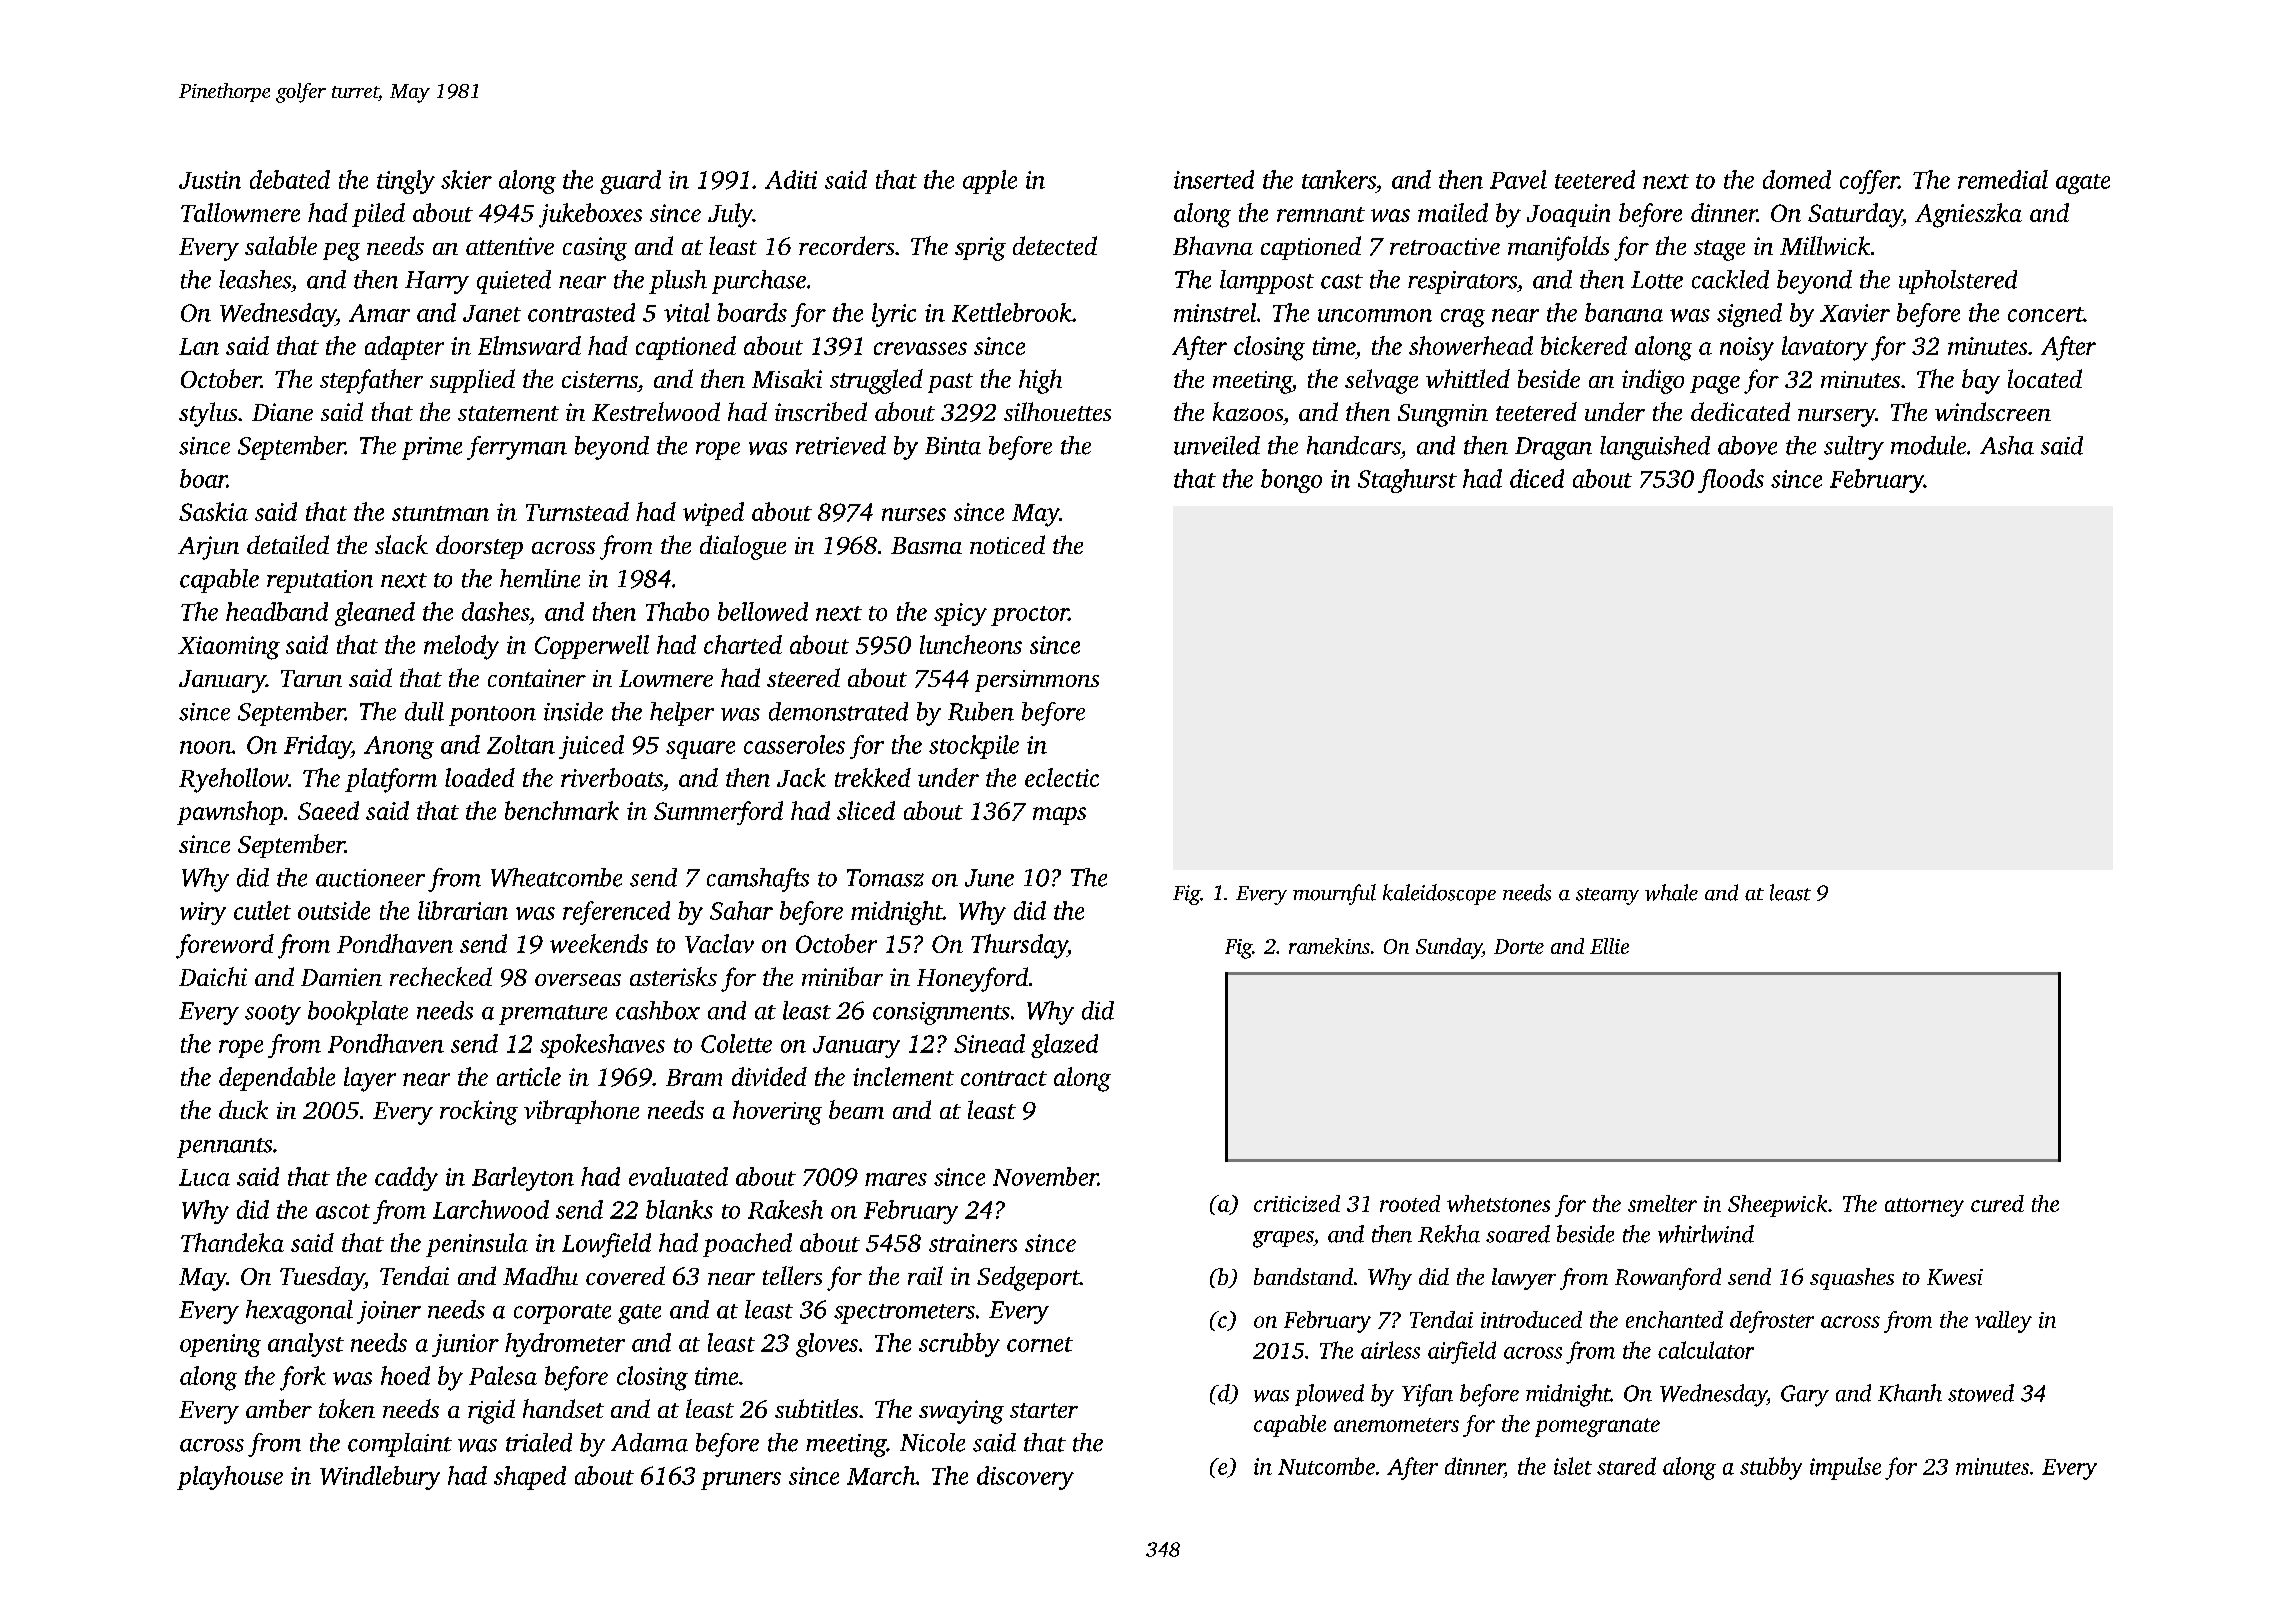  I want to click on leashes, so click(255, 279).
